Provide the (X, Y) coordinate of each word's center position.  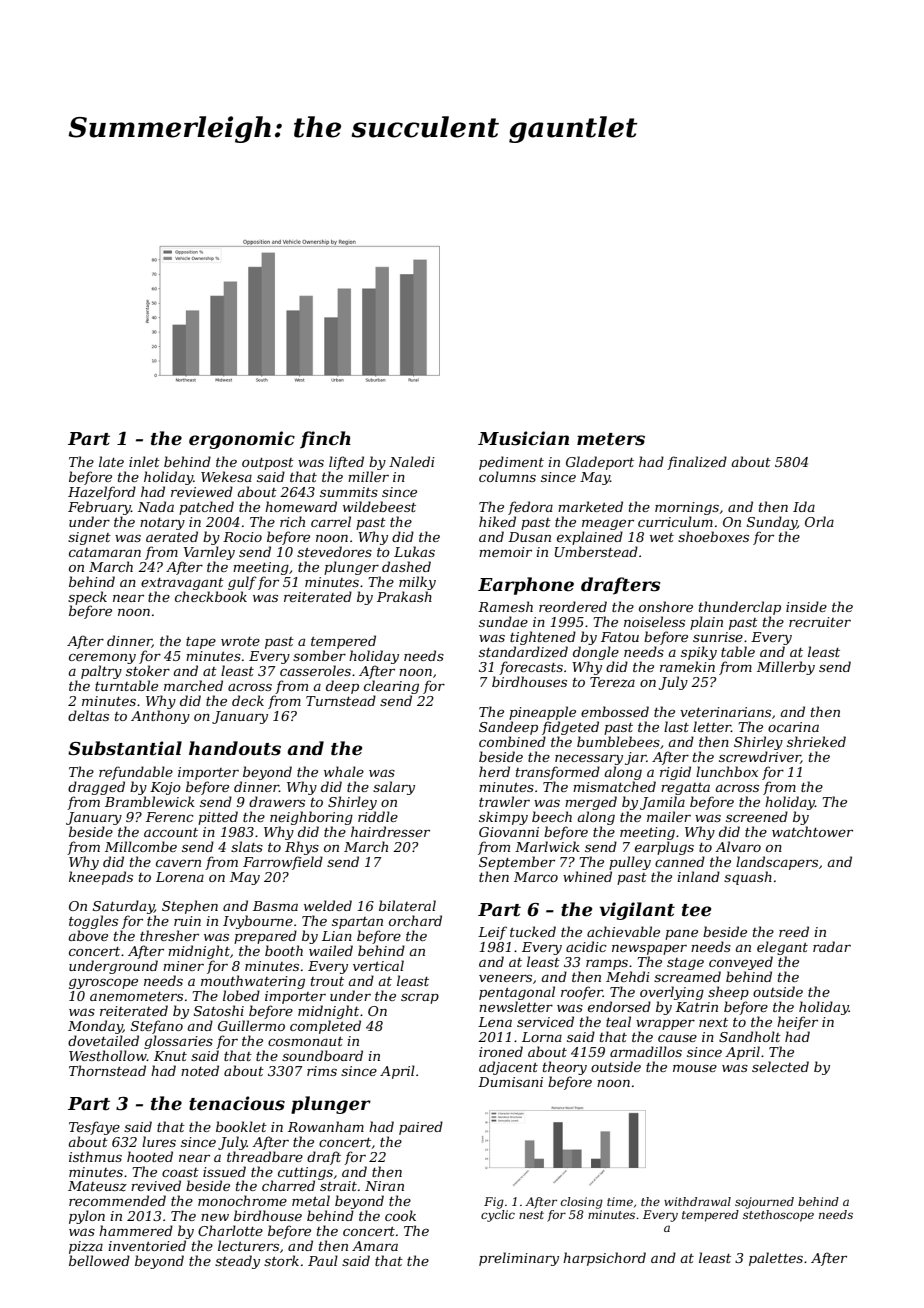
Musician (523, 438)
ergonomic (242, 440)
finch (325, 440)
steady (237, 1262)
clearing (391, 687)
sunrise (718, 637)
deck (248, 700)
